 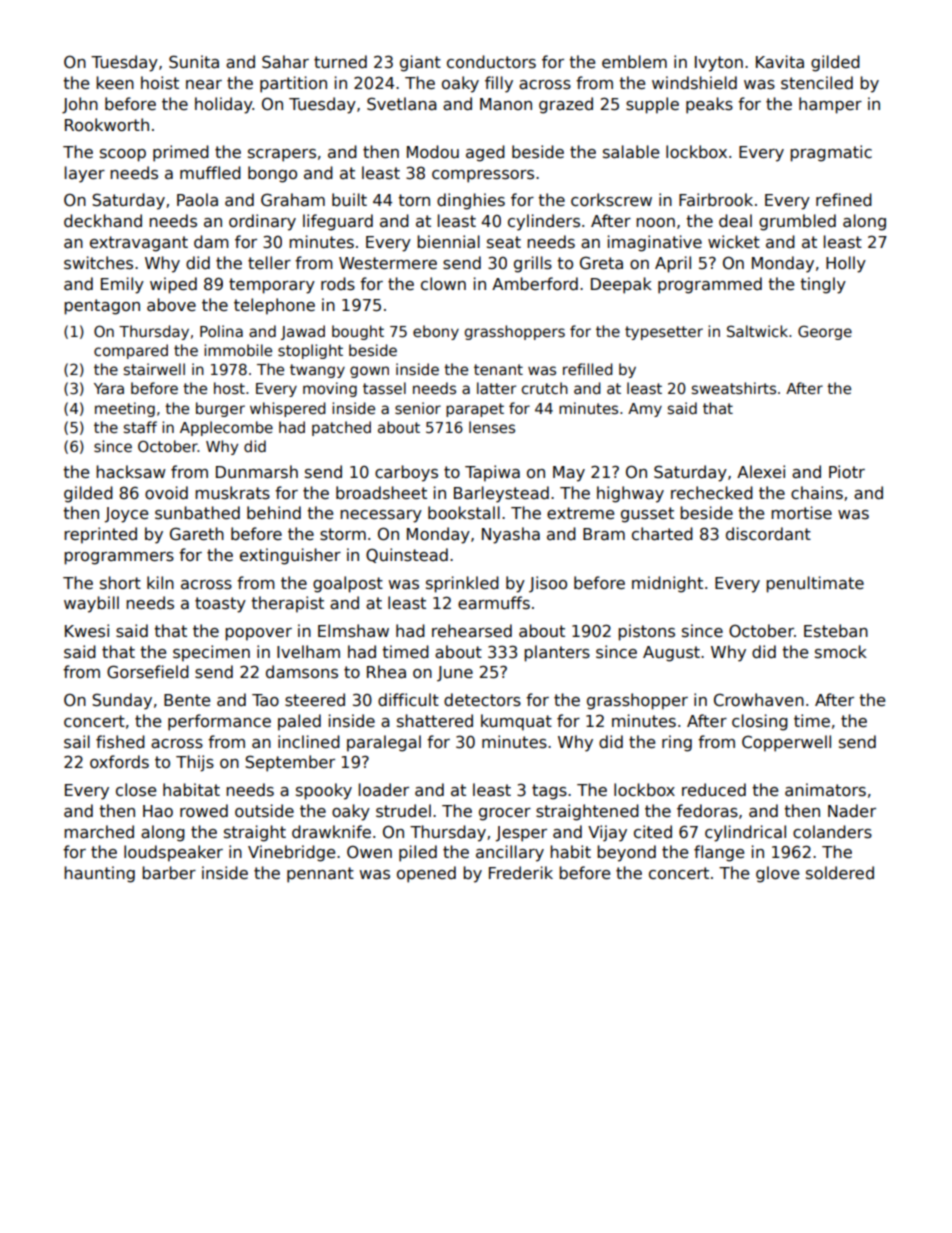 I want to click on storm, so click(x=343, y=534).
